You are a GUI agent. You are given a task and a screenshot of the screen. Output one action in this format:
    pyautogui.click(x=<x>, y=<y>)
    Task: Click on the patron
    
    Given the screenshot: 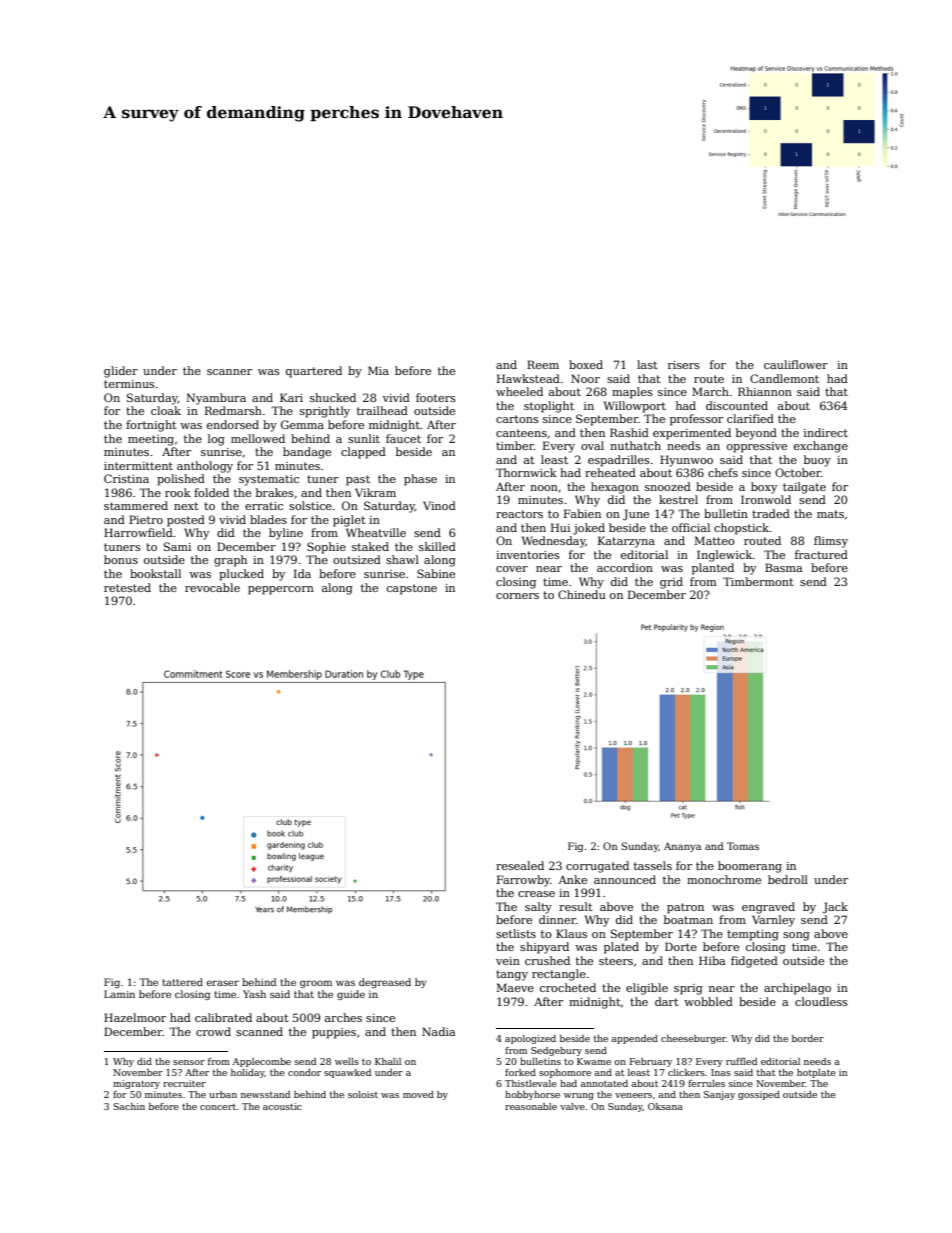 What is the action you would take?
    pyautogui.click(x=685, y=908)
